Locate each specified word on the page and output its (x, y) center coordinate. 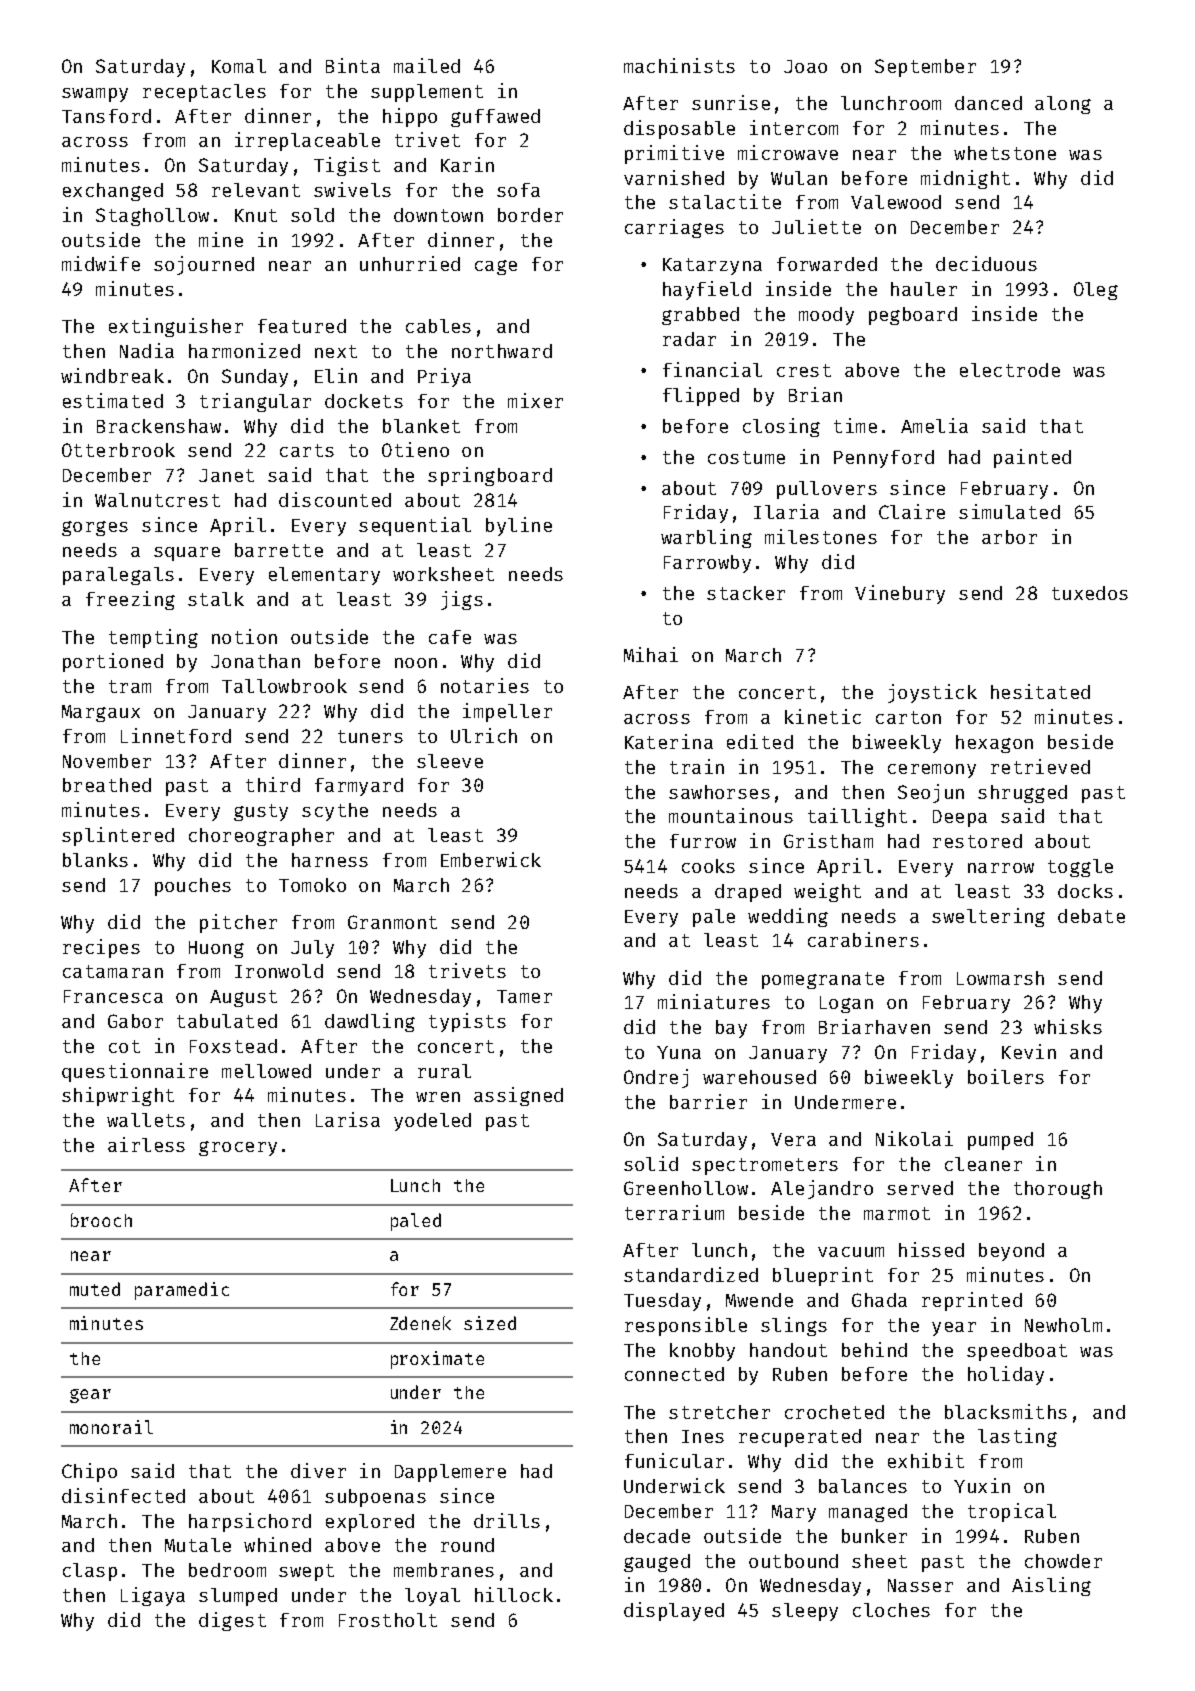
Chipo (89, 1472)
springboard (490, 476)
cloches (891, 1610)
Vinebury (900, 594)
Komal (239, 66)
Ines (703, 1436)
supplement (427, 93)
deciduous (986, 263)
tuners (370, 736)
